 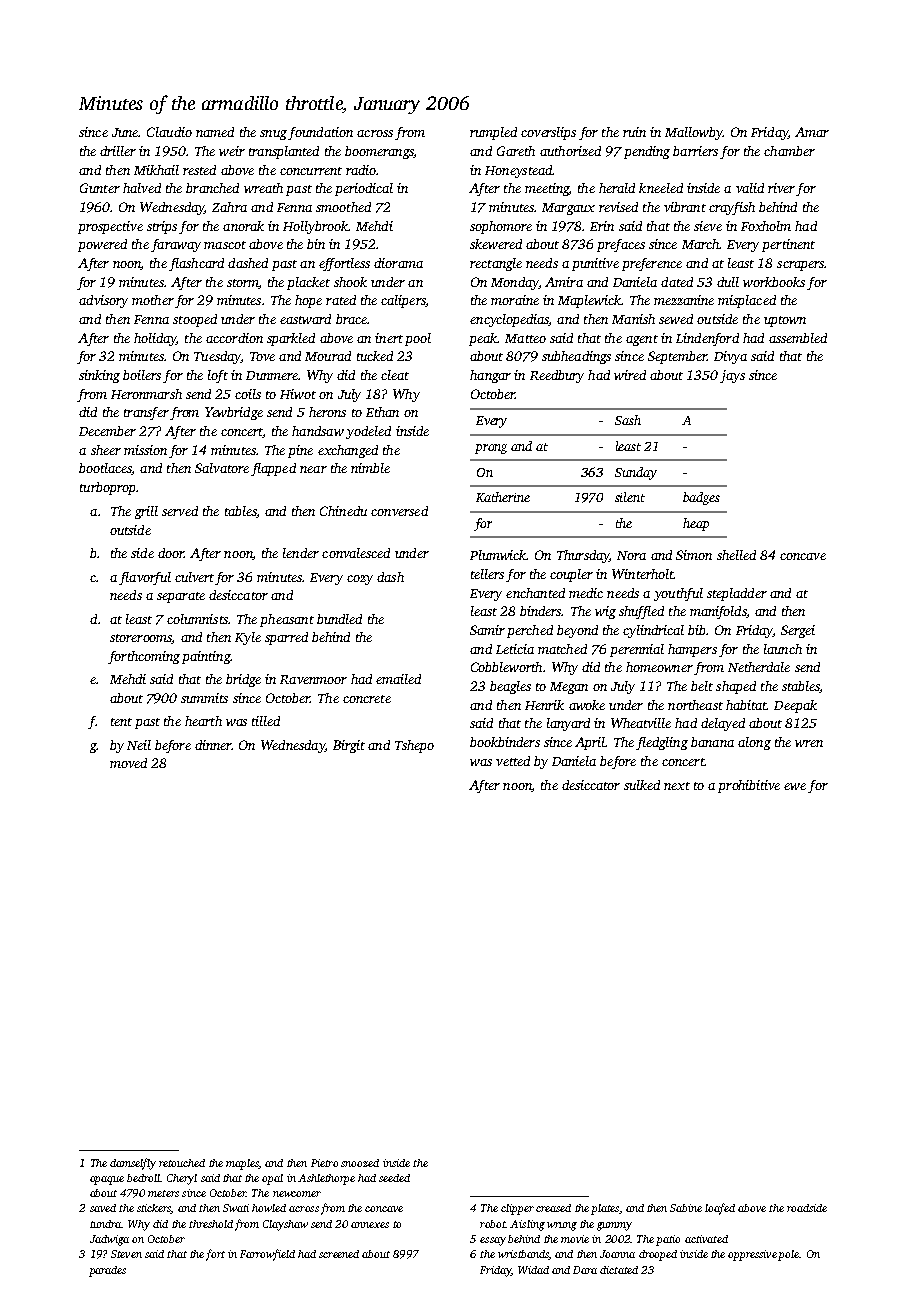 I want to click on tundra, so click(x=105, y=1224).
